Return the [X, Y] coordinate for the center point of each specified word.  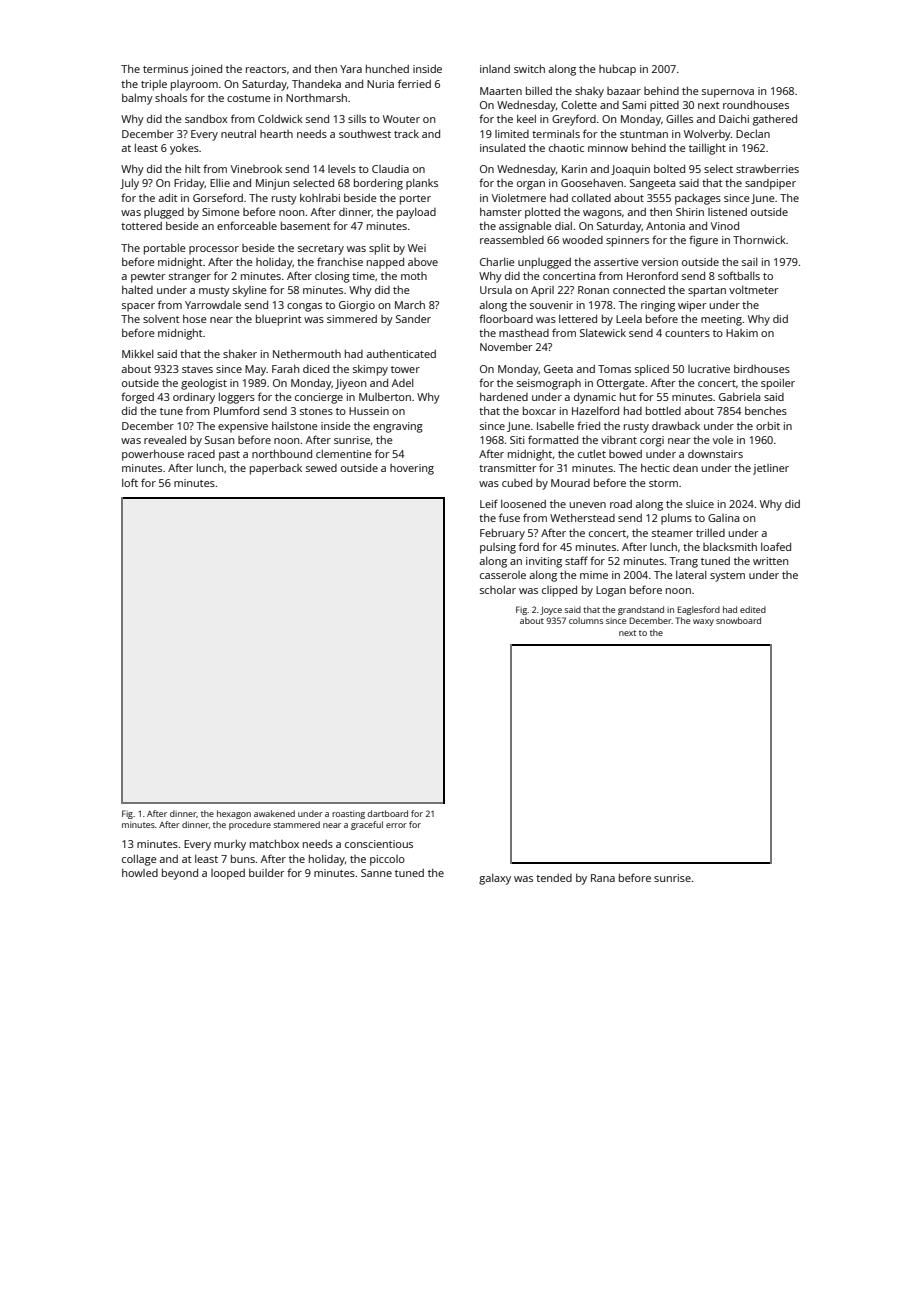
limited [512, 134]
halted [137, 290]
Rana [603, 878]
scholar [498, 590]
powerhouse [153, 455]
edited [753, 609]
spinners [627, 241]
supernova [728, 93]
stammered [296, 824]
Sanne [376, 873]
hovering [412, 469]
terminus [165, 69]
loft [130, 482]
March [410, 305]
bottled [663, 411]
